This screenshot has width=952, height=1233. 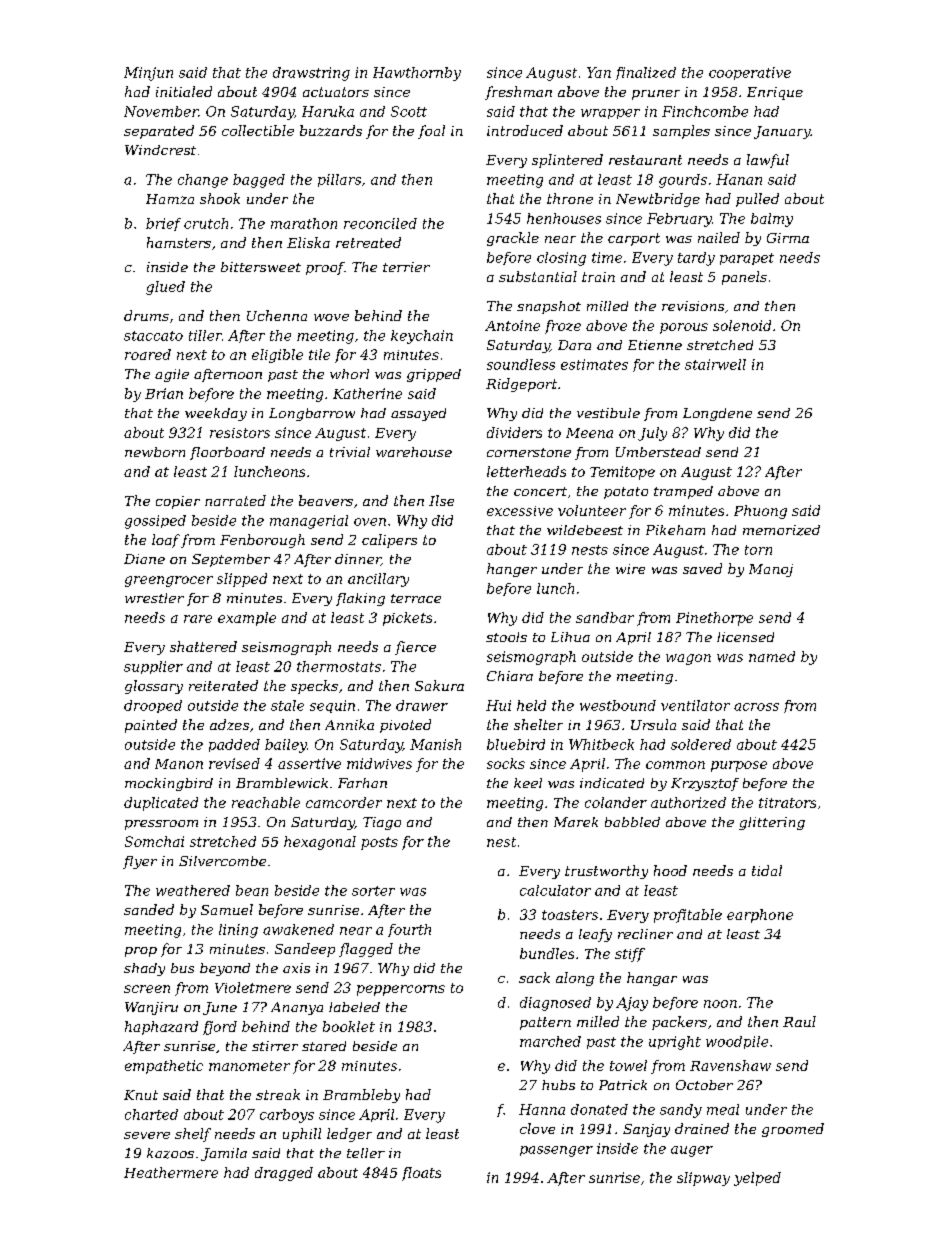 I want to click on Minjun, so click(x=148, y=74).
